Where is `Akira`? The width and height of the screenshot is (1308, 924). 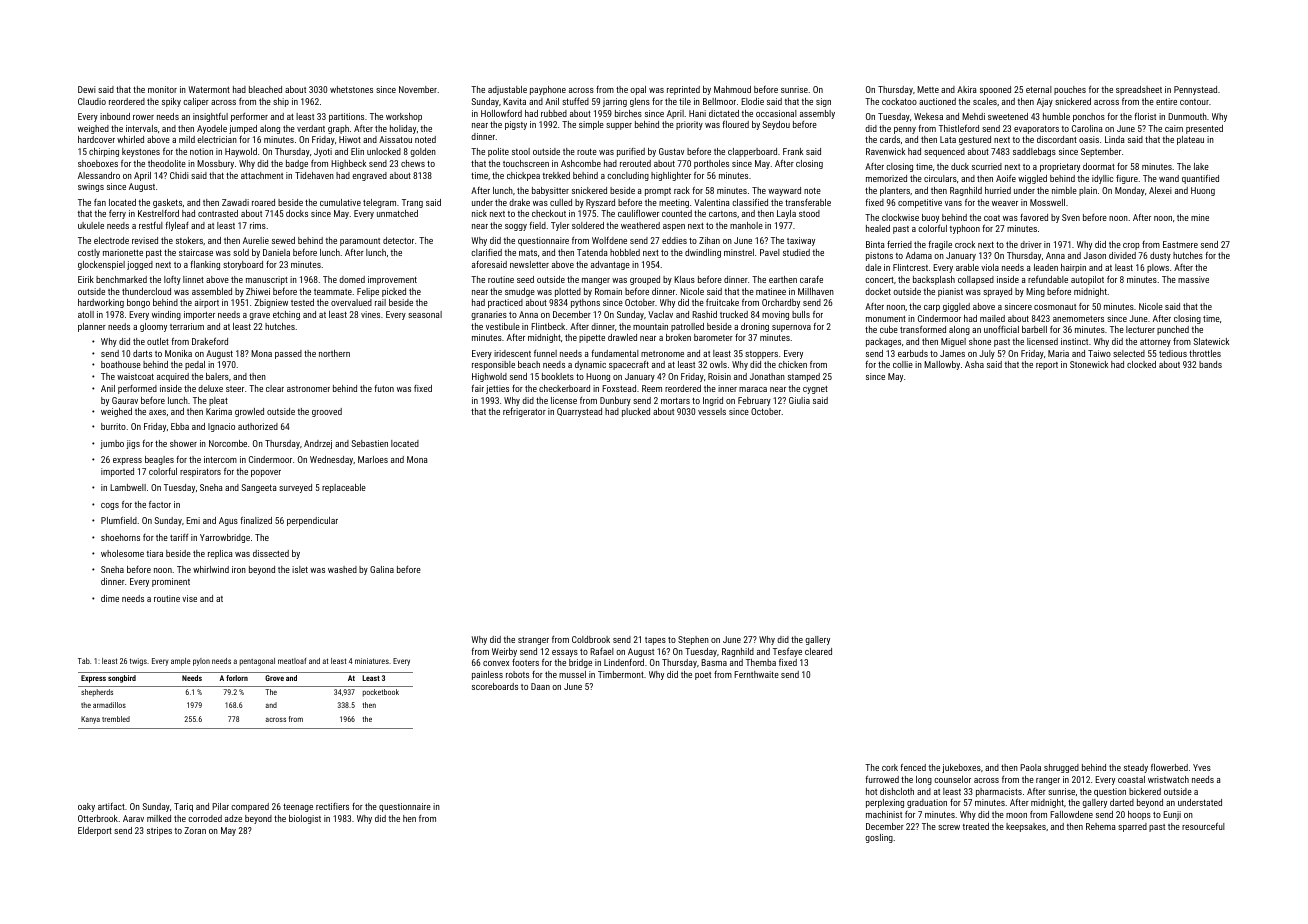
Akira is located at coordinates (967, 89).
